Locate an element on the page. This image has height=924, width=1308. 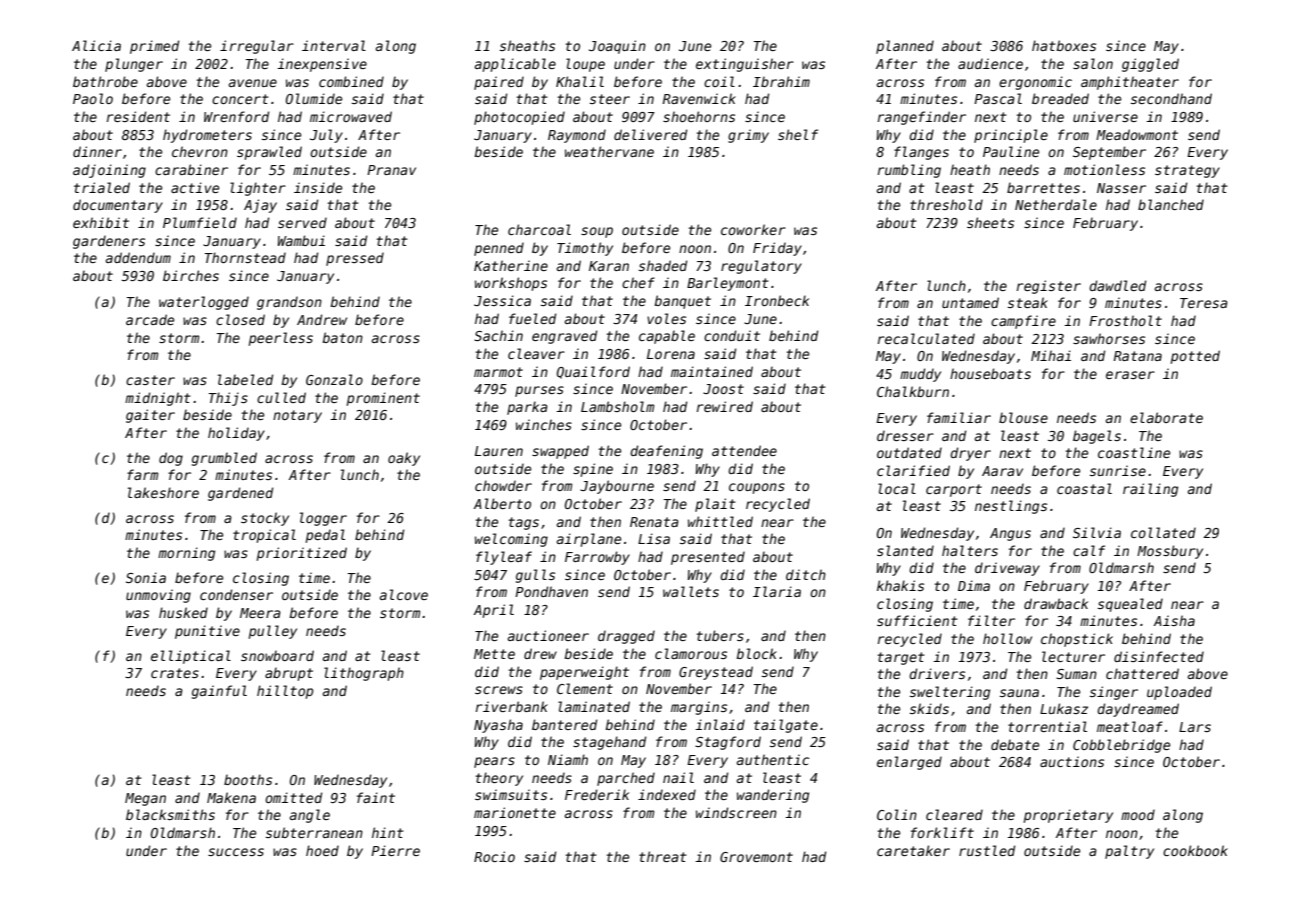
maintained is located at coordinates (712, 371).
